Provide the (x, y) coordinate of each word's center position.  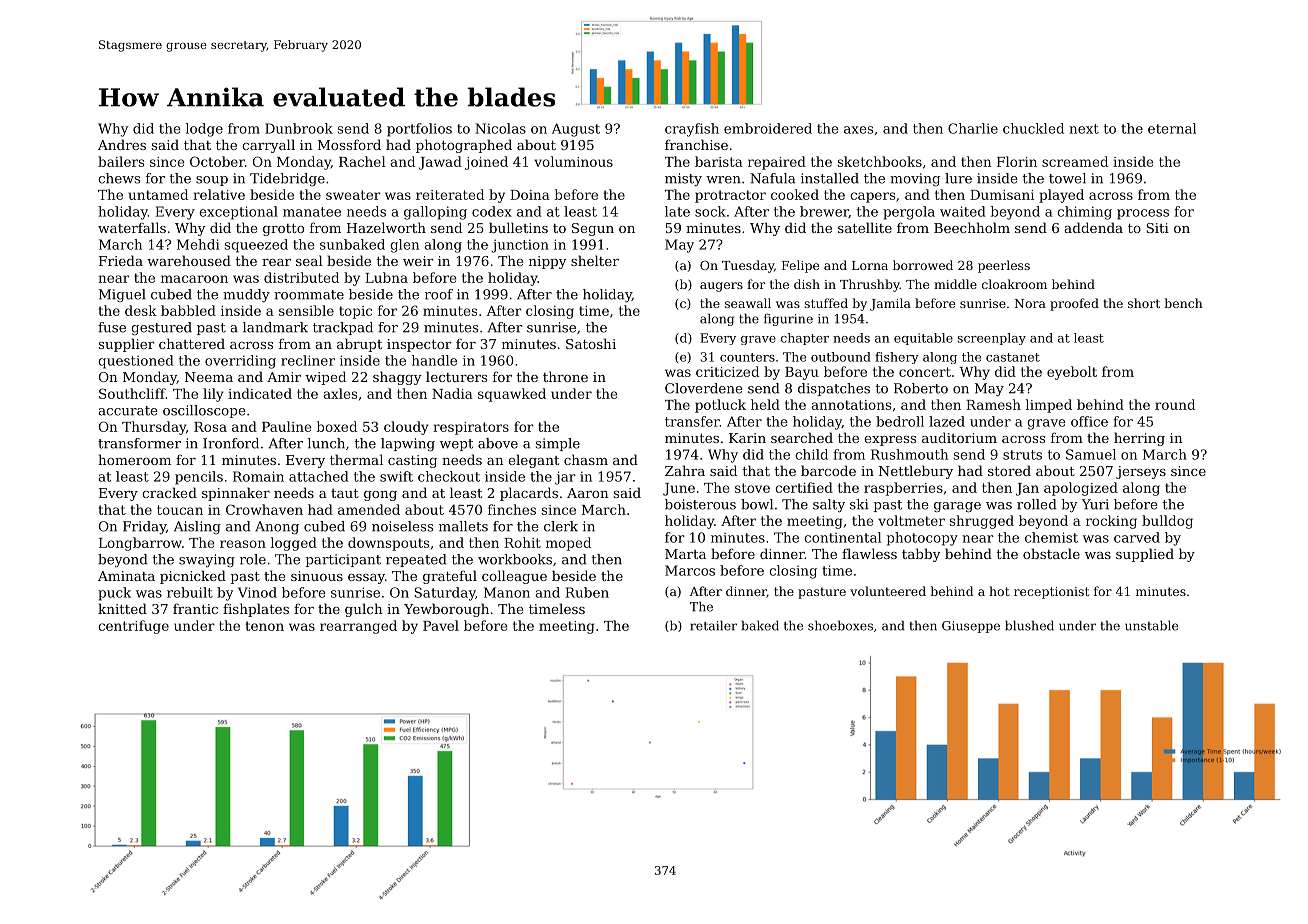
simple (558, 444)
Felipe (800, 266)
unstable (1151, 625)
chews (119, 178)
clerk (561, 526)
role (253, 559)
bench (1183, 303)
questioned (136, 362)
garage (957, 507)
